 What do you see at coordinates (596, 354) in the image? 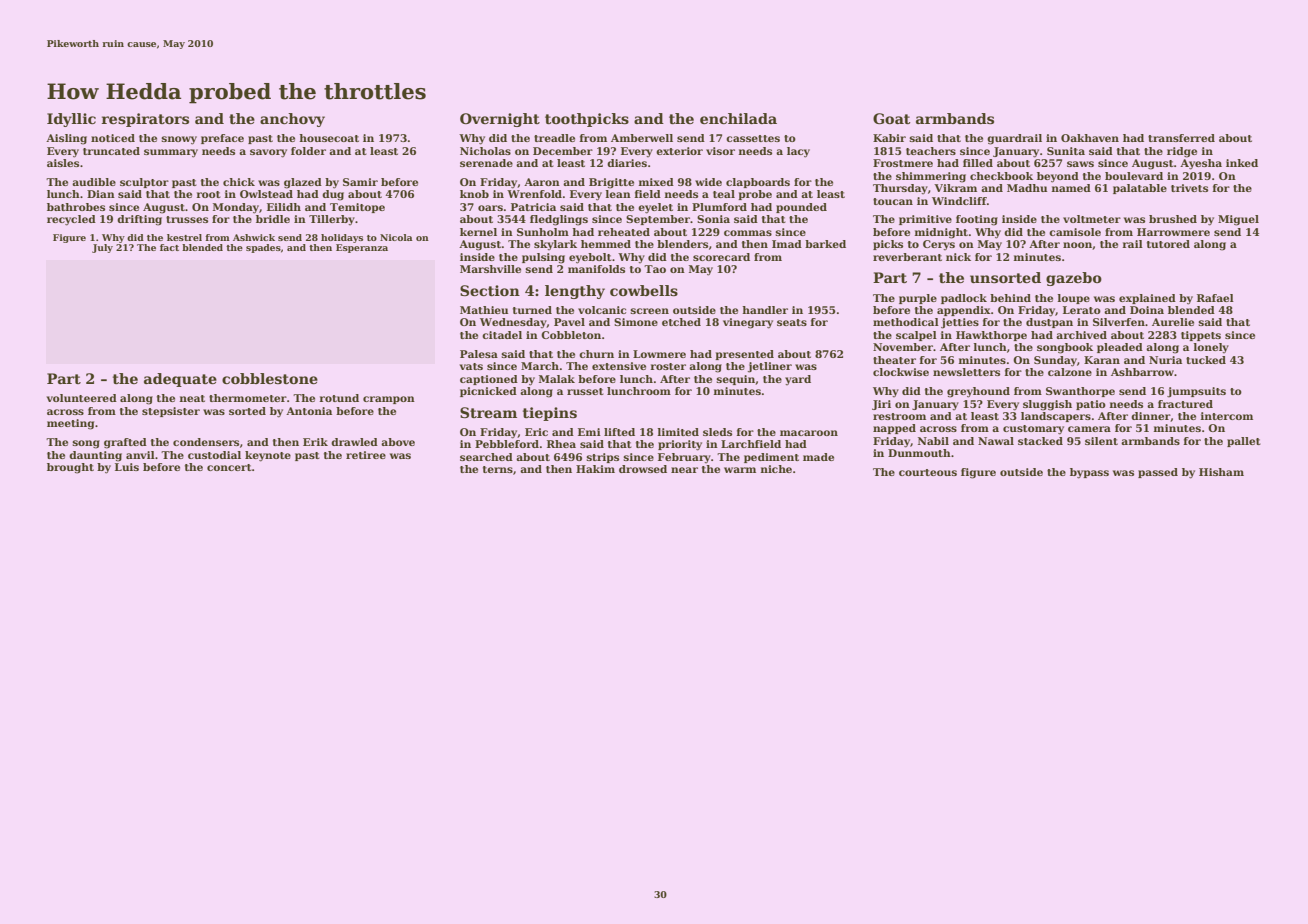
I see `churn` at bounding box center [596, 354].
